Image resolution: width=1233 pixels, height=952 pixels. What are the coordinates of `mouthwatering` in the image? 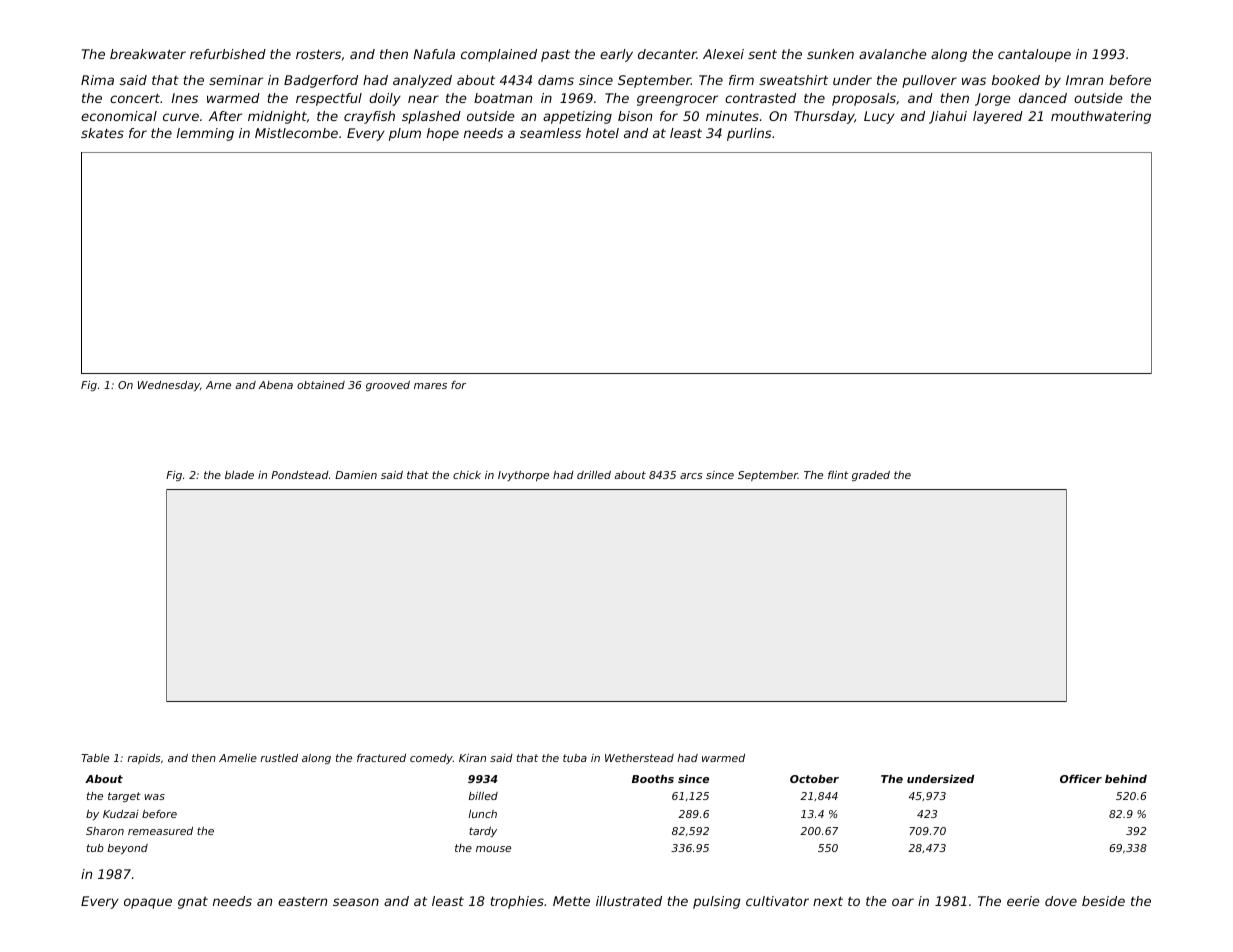 It's located at (1101, 117).
